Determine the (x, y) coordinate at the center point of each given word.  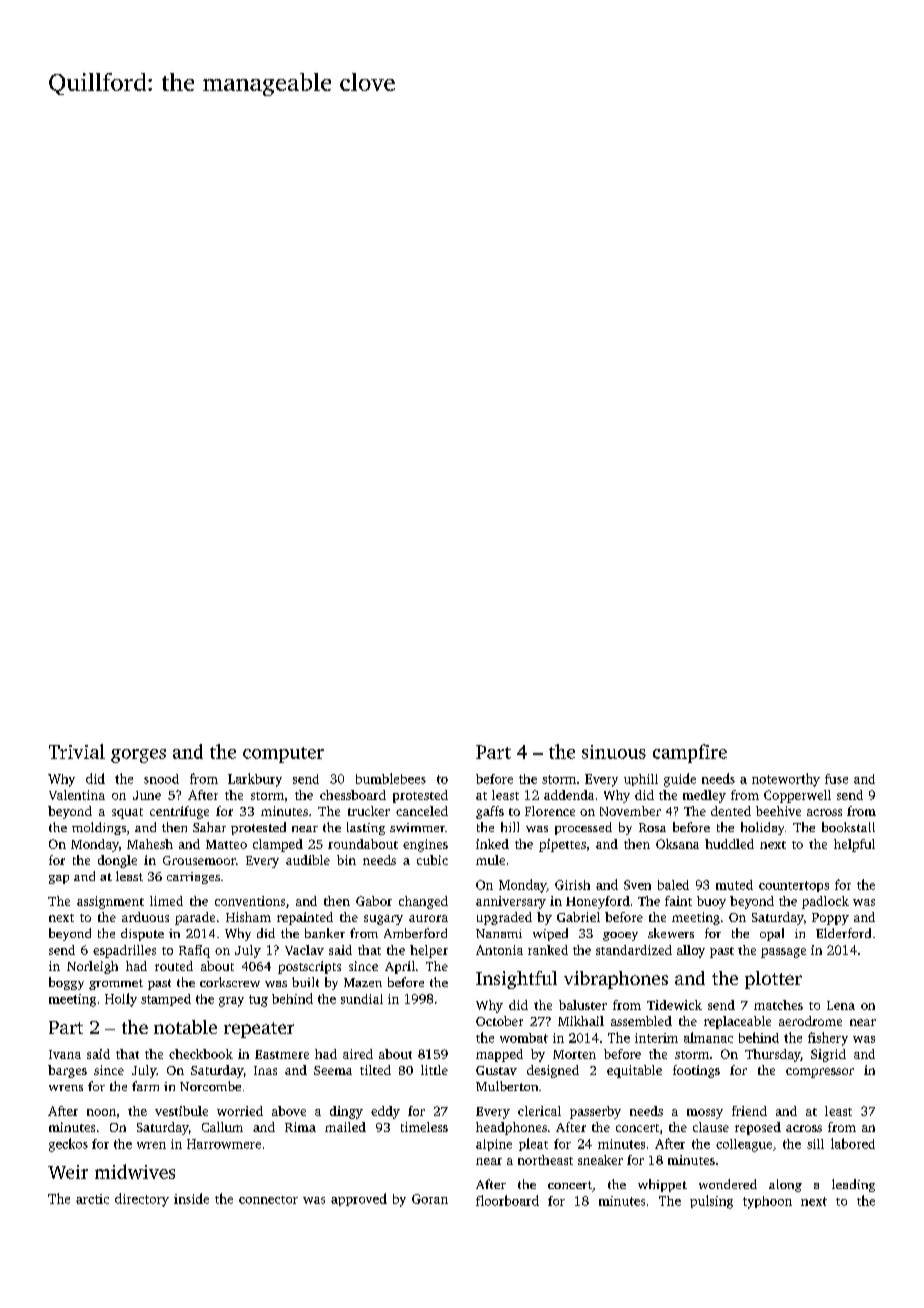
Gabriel (578, 917)
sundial (362, 999)
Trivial (77, 751)
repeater (259, 1030)
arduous (145, 917)
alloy (691, 951)
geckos (68, 1145)
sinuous (614, 752)
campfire (690, 753)
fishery (828, 1039)
